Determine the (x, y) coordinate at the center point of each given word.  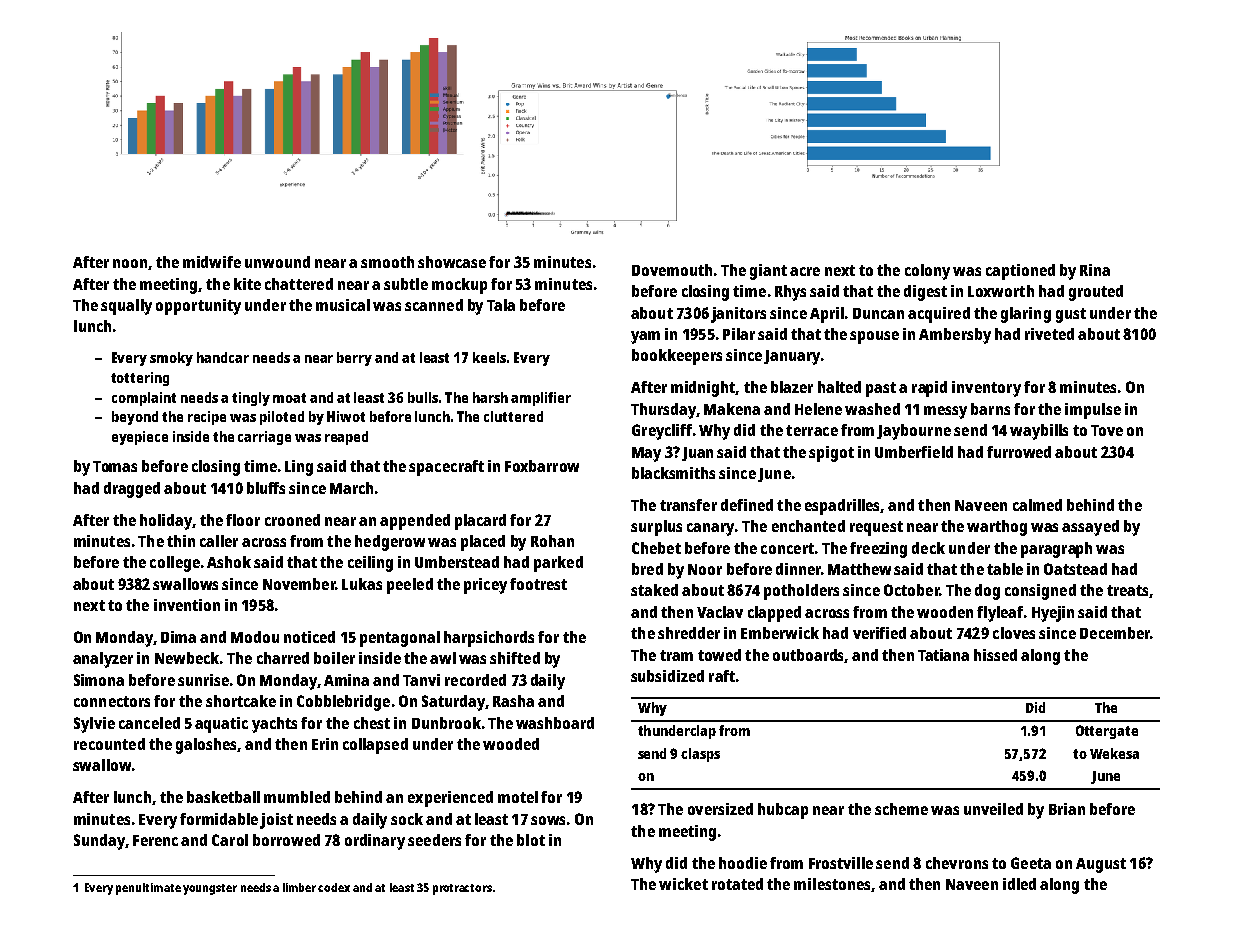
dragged (132, 490)
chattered (299, 284)
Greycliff (662, 432)
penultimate (148, 889)
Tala (501, 305)
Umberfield (914, 452)
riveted (1049, 334)
